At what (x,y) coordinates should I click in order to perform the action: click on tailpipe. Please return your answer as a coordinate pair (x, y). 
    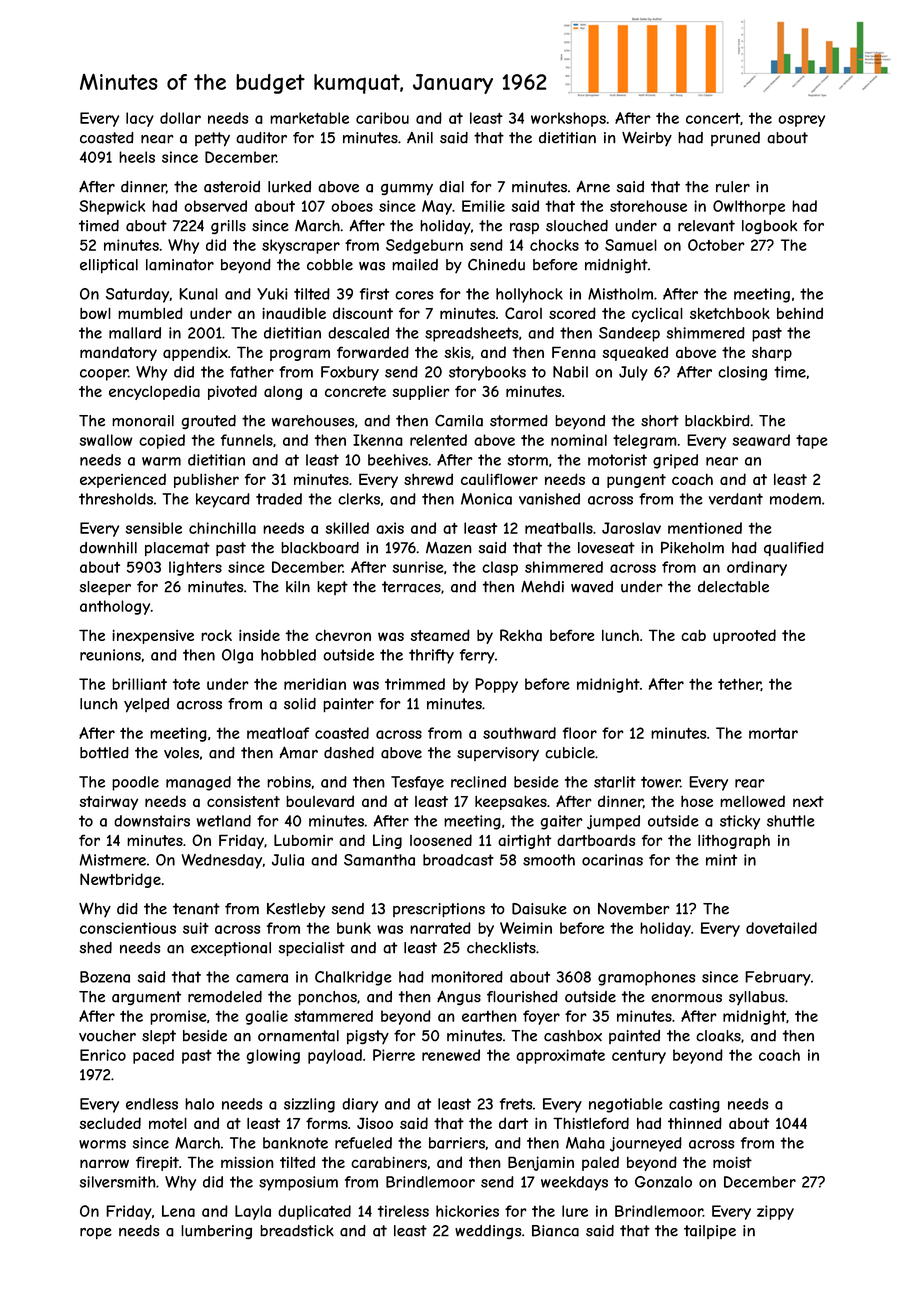
    Looking at the image, I should click on (710, 1232).
